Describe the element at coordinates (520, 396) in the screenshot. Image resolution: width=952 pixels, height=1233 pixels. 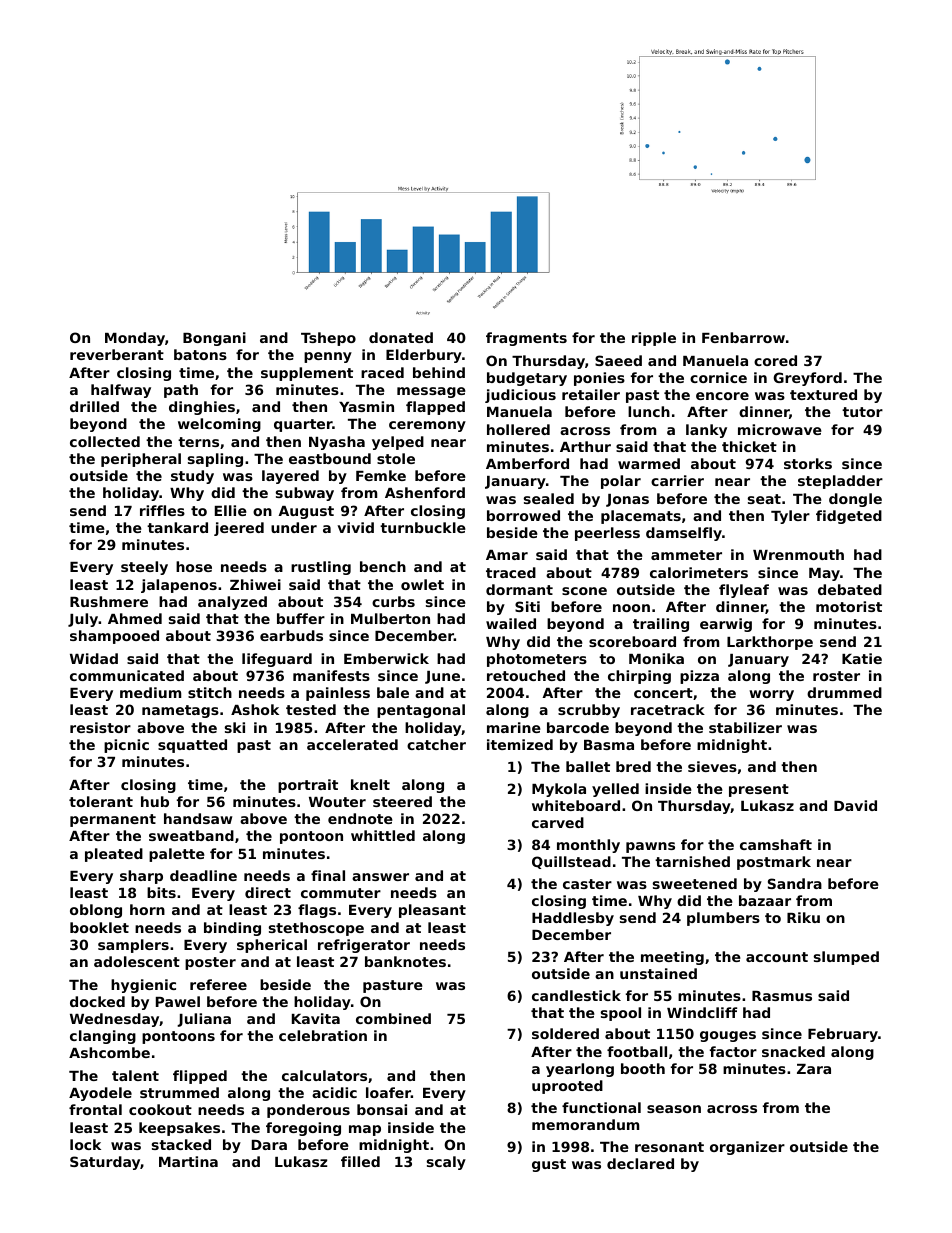
I see `judicious` at that location.
